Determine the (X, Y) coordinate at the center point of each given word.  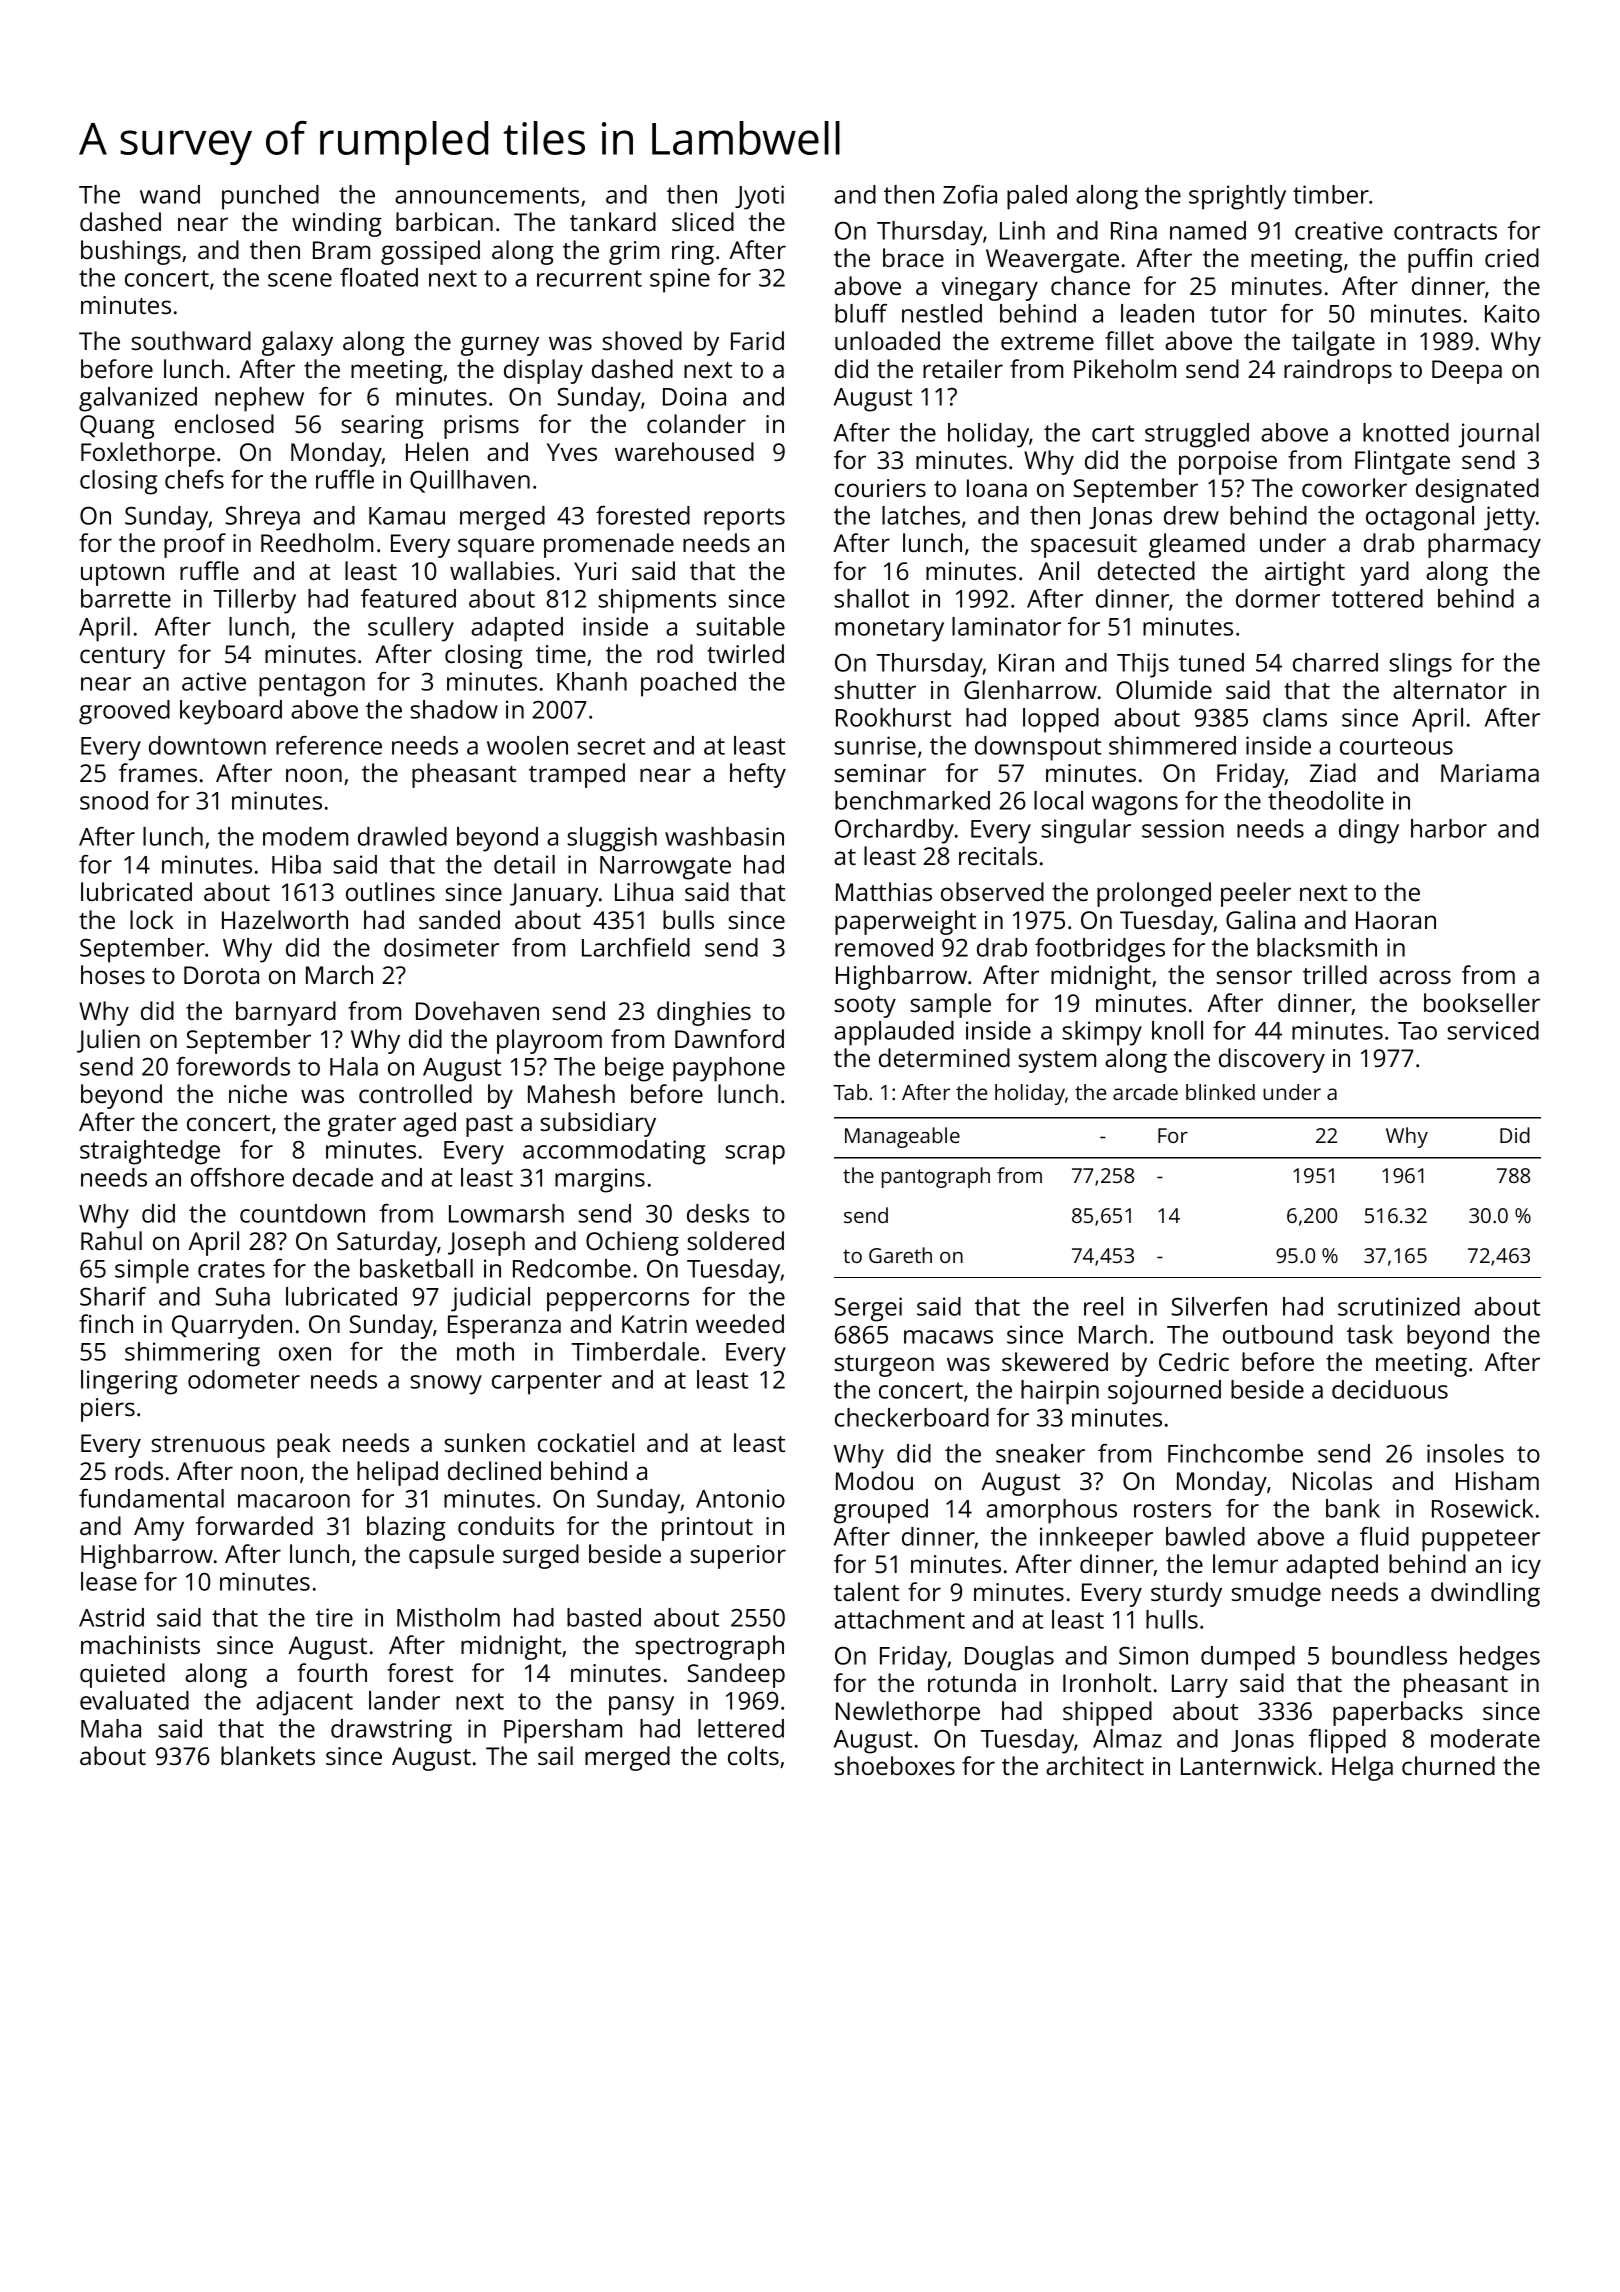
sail (555, 1755)
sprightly (1237, 197)
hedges (1500, 1658)
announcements (487, 195)
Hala (354, 1066)
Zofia (970, 194)
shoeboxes (894, 1765)
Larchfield (636, 947)
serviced (1493, 1030)
